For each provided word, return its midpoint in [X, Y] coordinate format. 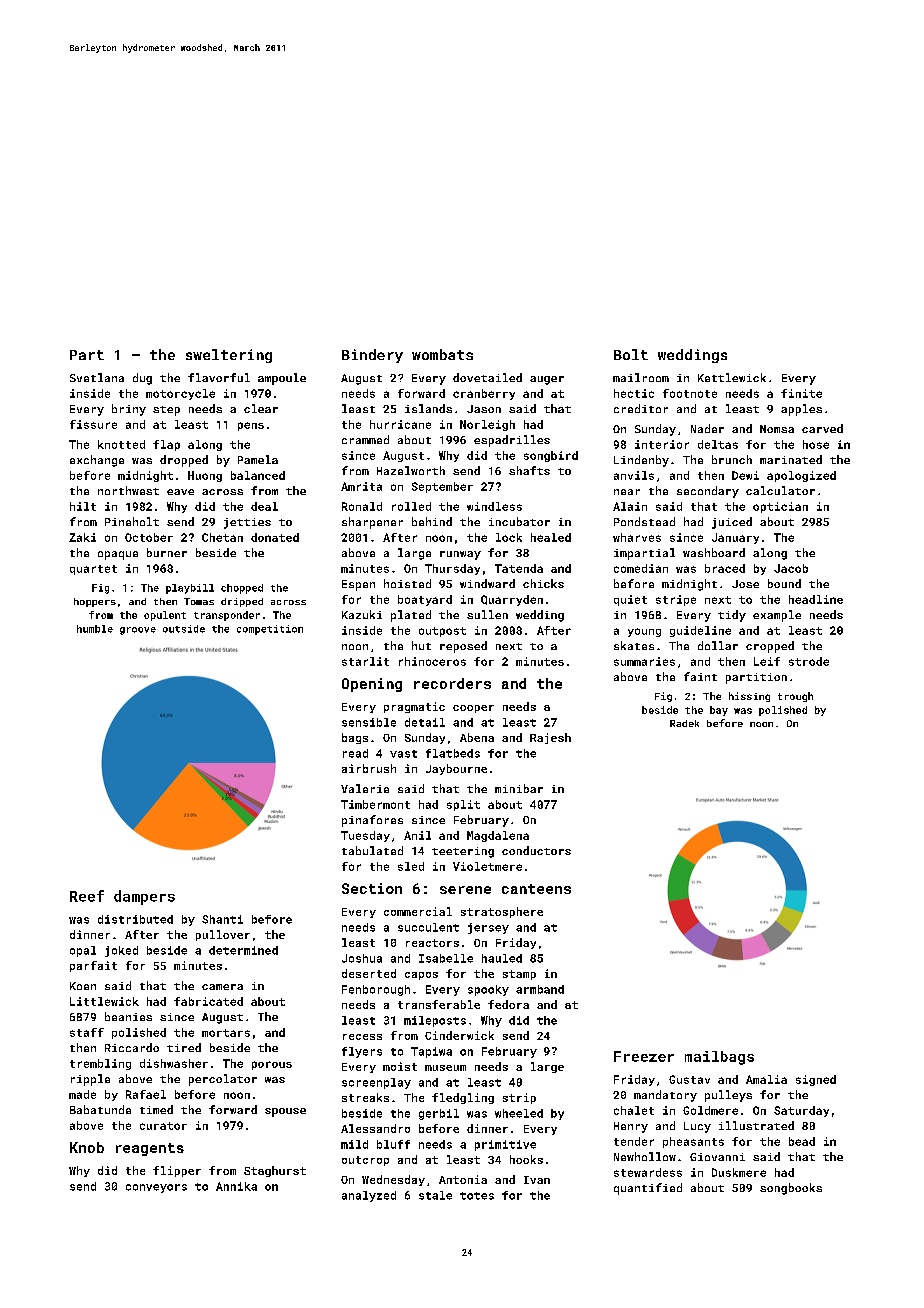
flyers [362, 1052]
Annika [236, 1186]
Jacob [791, 568]
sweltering [229, 356]
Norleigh [487, 425]
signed [816, 1080]
